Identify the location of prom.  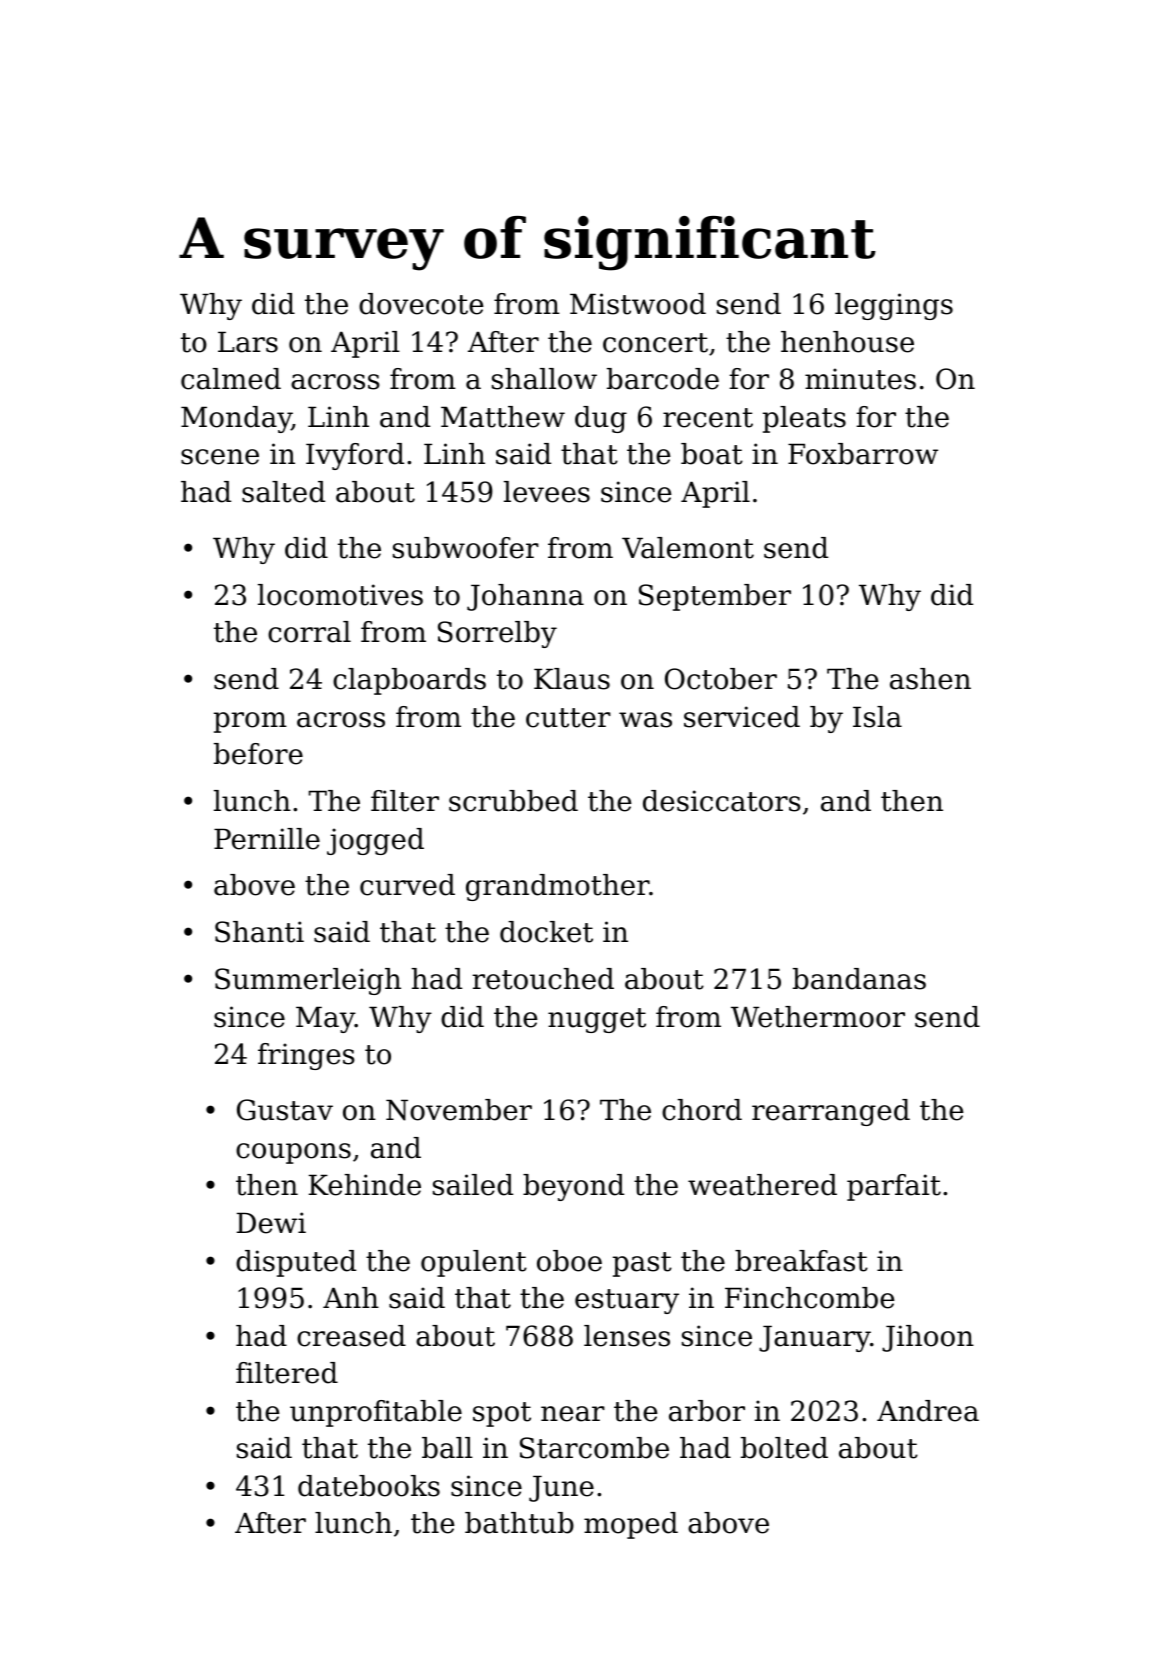
(250, 722).
